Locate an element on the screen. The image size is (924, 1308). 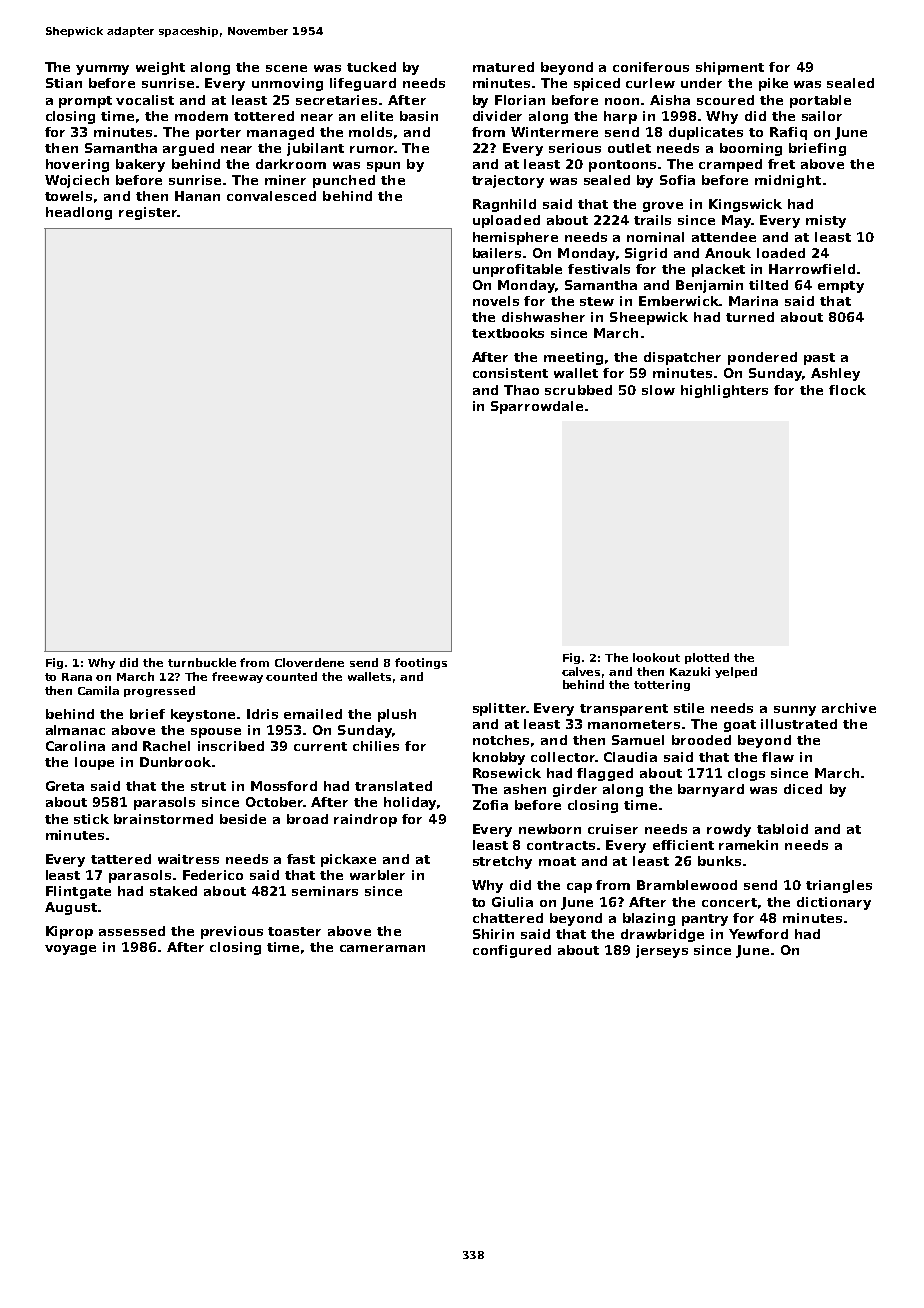
triangles is located at coordinates (839, 886).
